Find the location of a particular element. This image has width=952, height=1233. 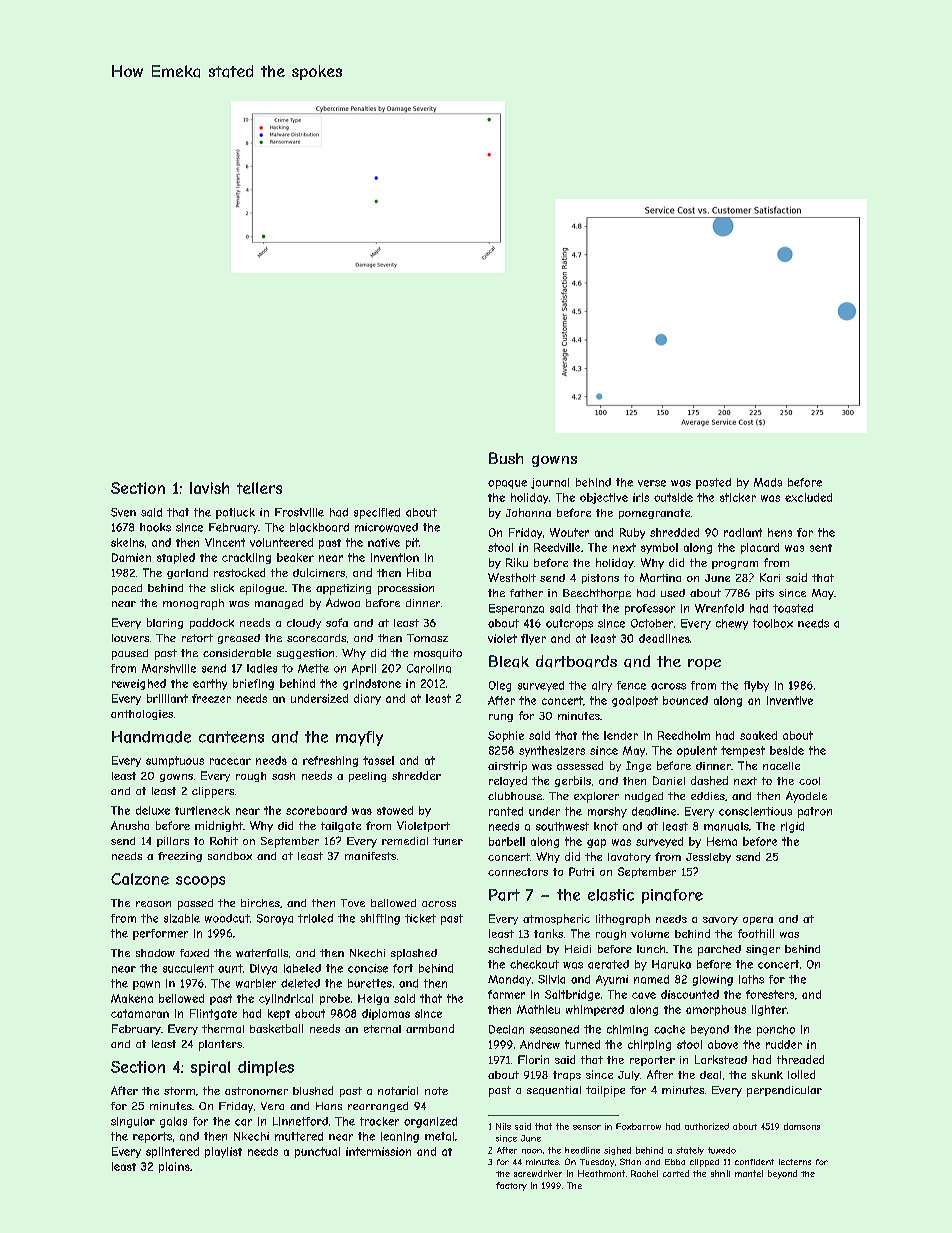

Wrenfold is located at coordinates (719, 608).
